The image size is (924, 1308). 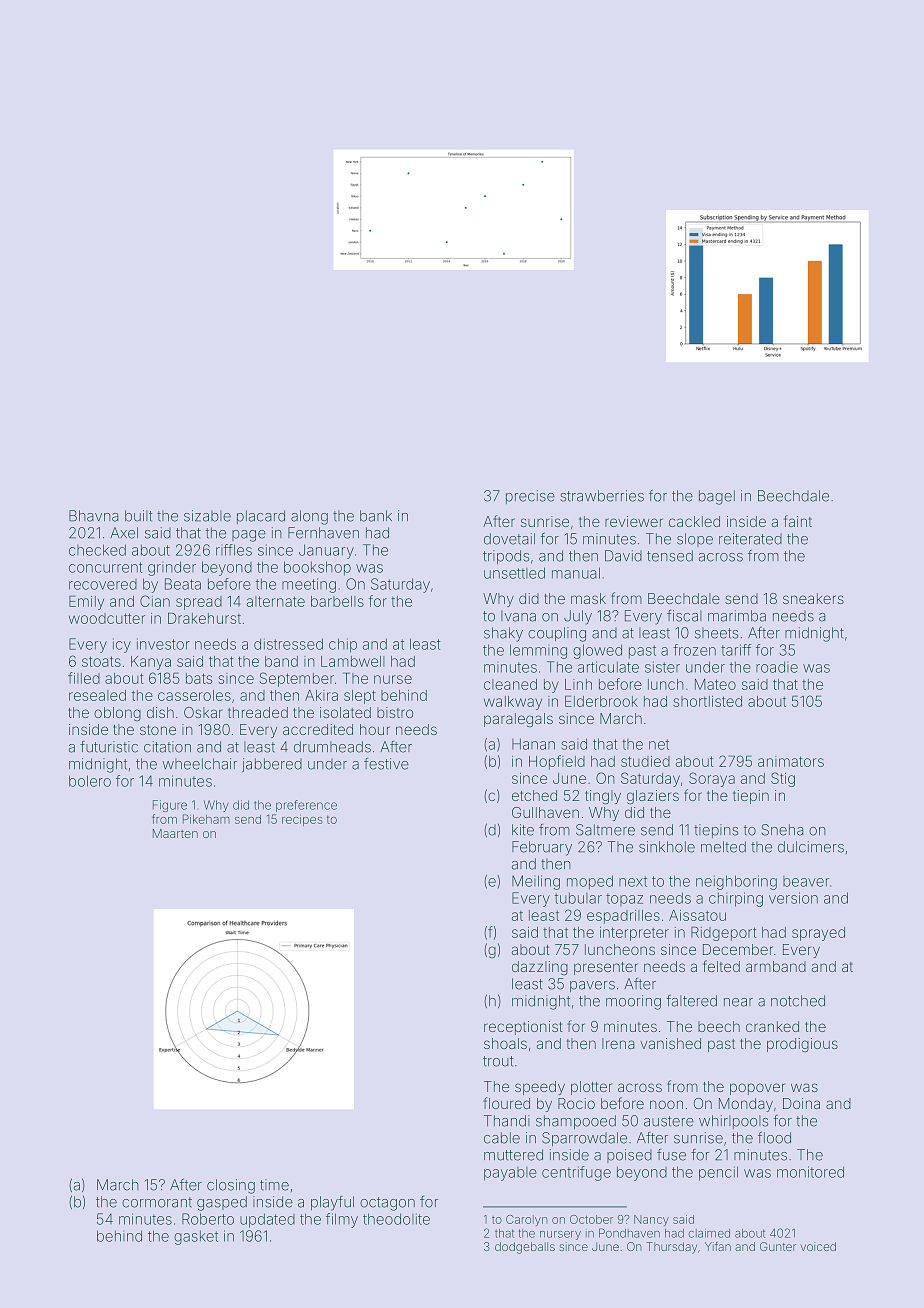 I want to click on bistro, so click(x=395, y=712).
